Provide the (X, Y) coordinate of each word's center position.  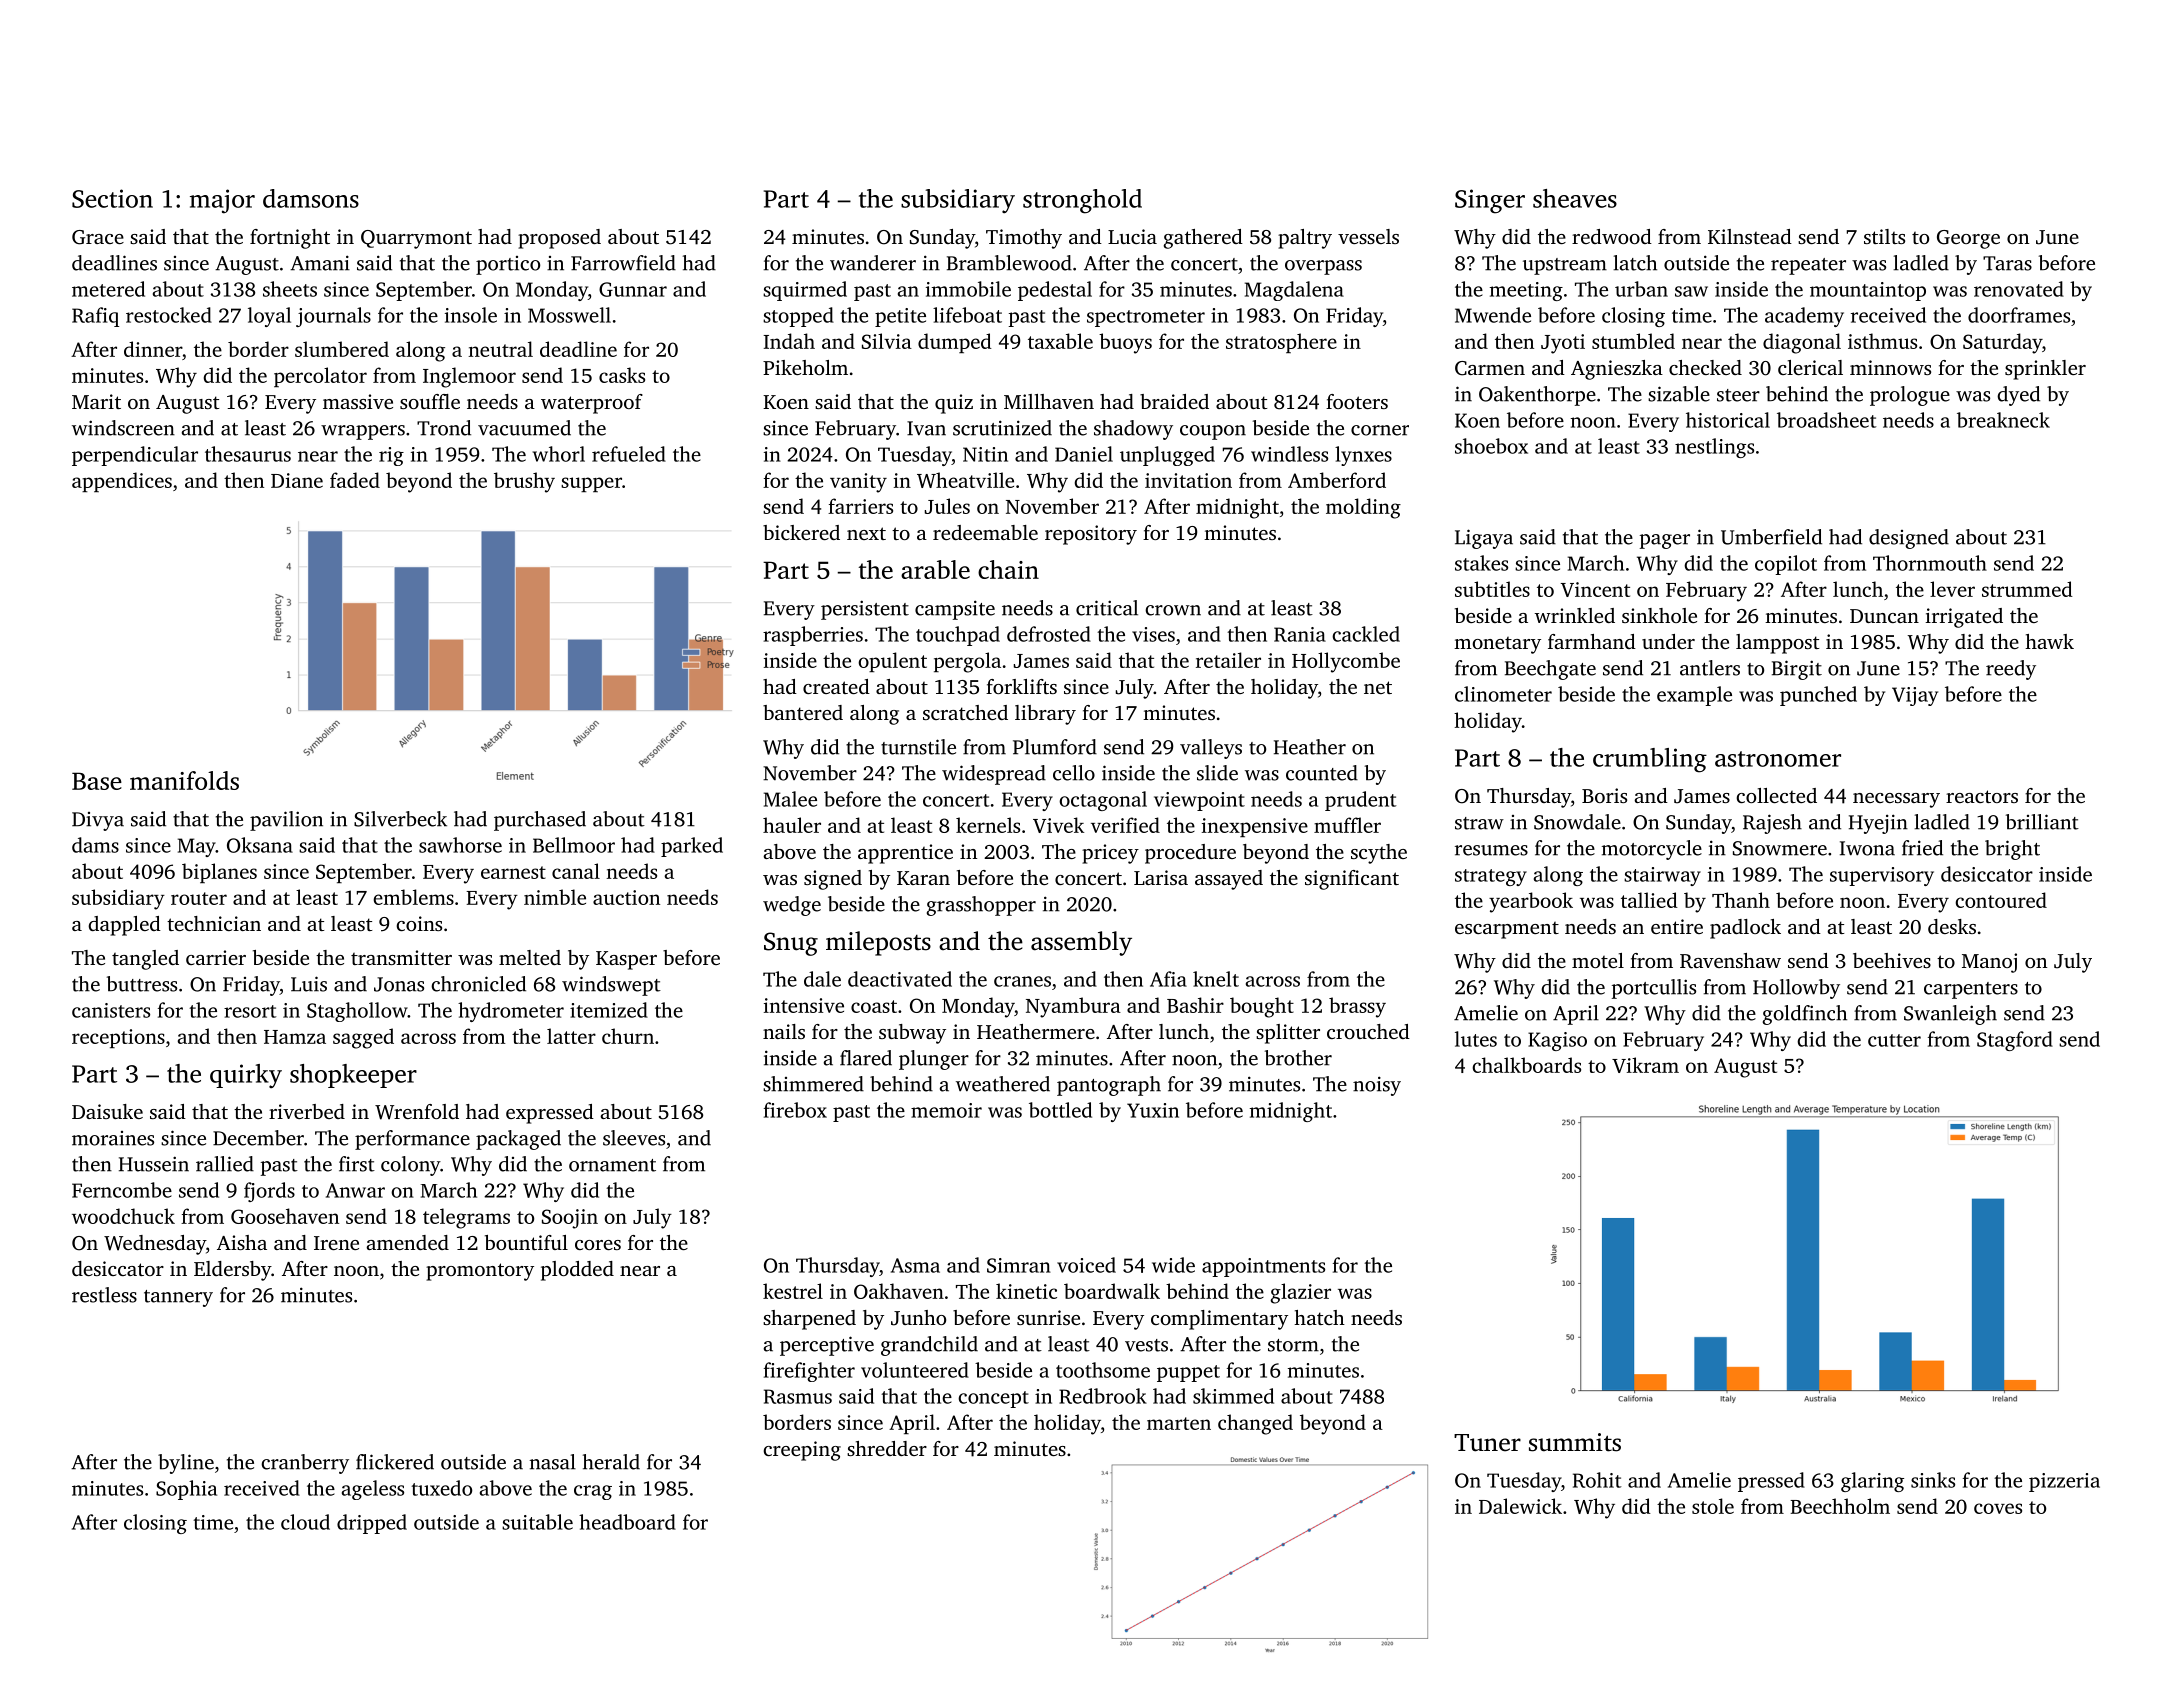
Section (112, 198)
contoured (2001, 900)
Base (97, 781)
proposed (559, 239)
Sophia (186, 1490)
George (1968, 239)
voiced (1086, 1265)
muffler (1347, 825)
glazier (1300, 1293)
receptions (118, 1038)
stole (1713, 1506)
